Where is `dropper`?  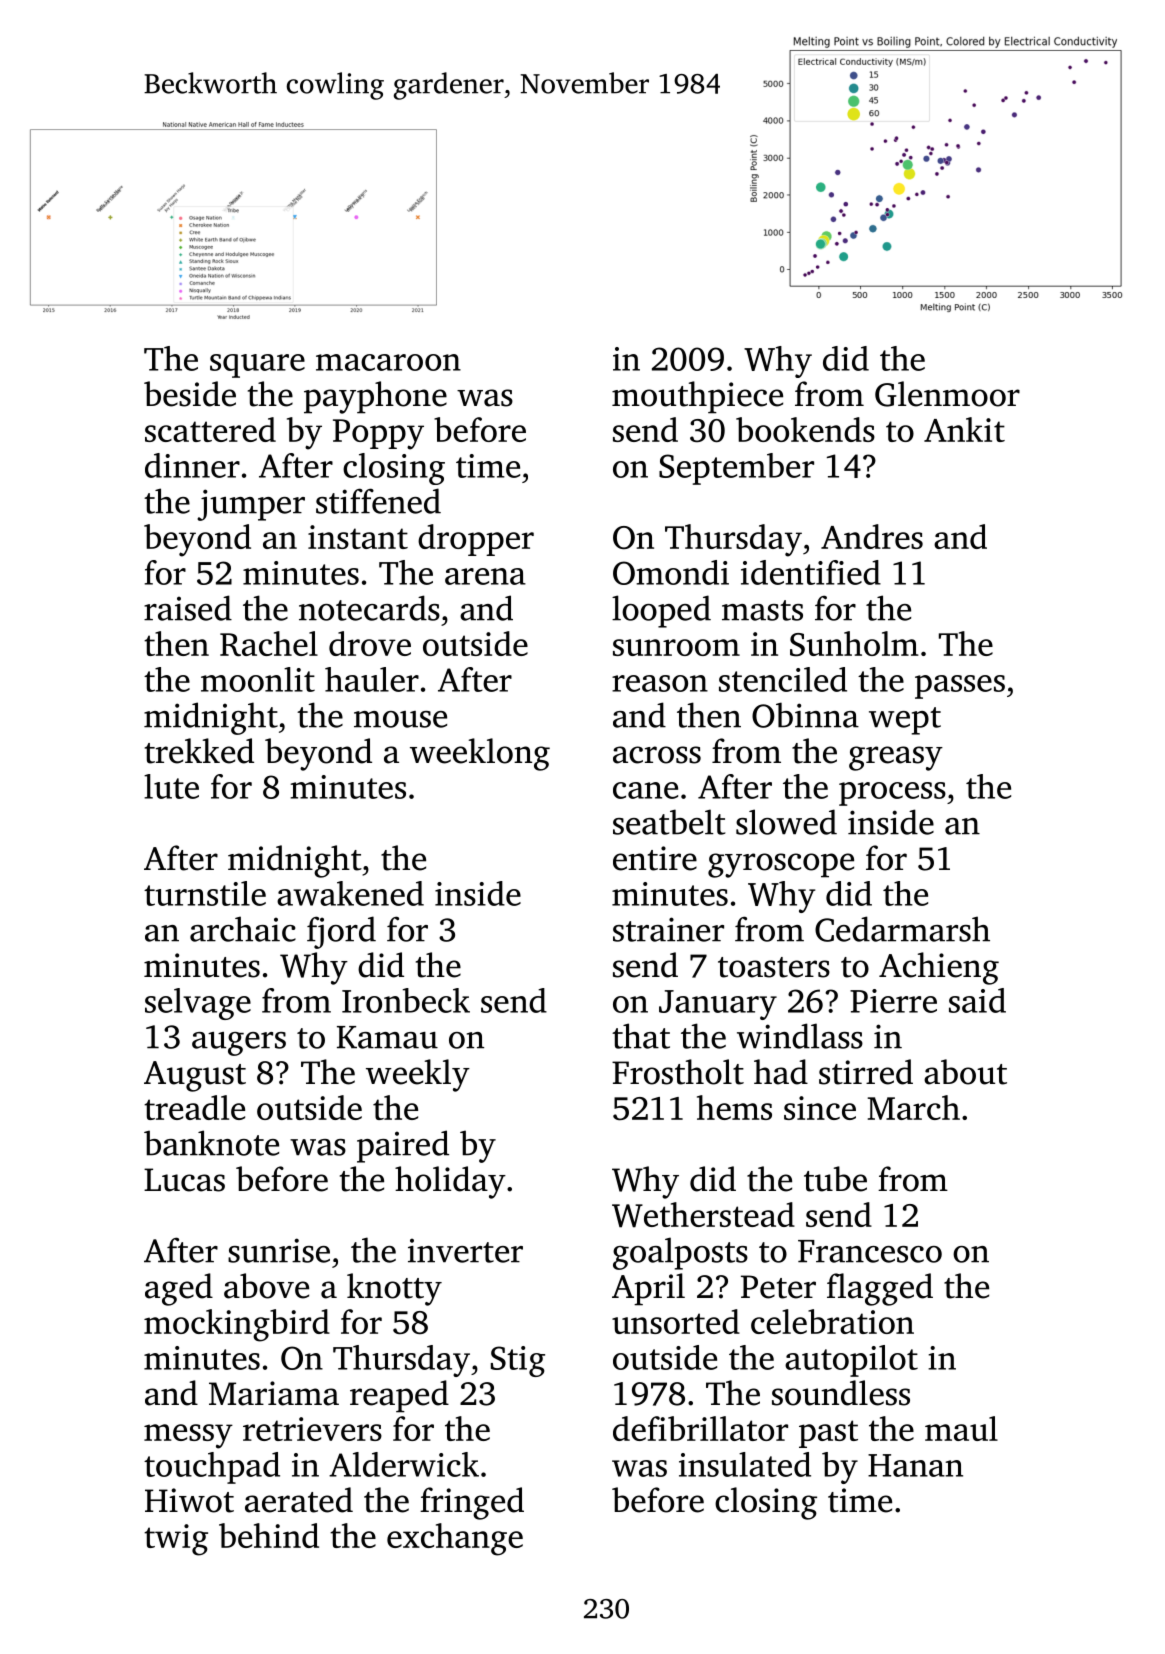 dropper is located at coordinates (476, 540).
